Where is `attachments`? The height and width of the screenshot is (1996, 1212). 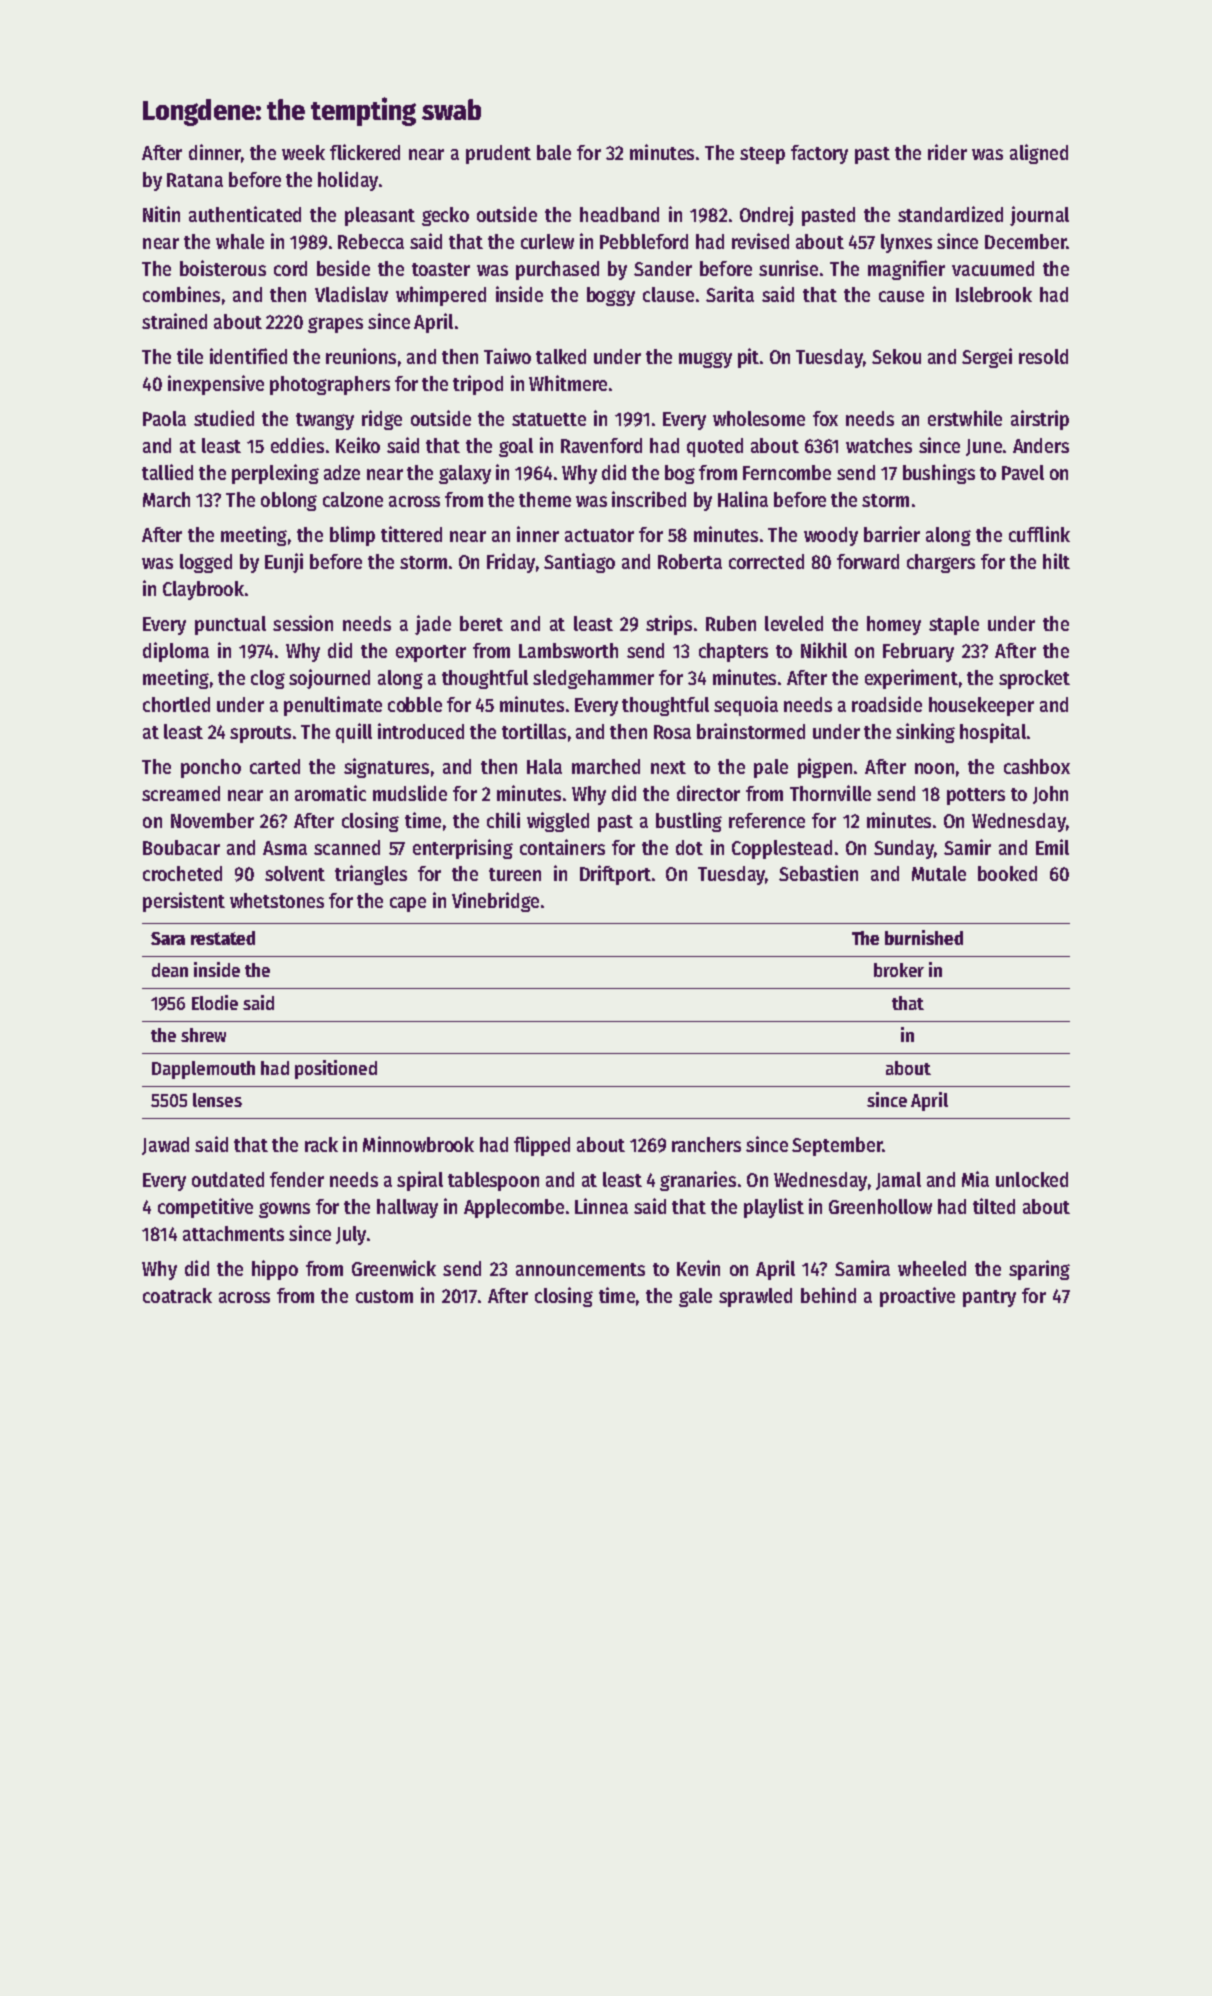 attachments is located at coordinates (233, 1233).
